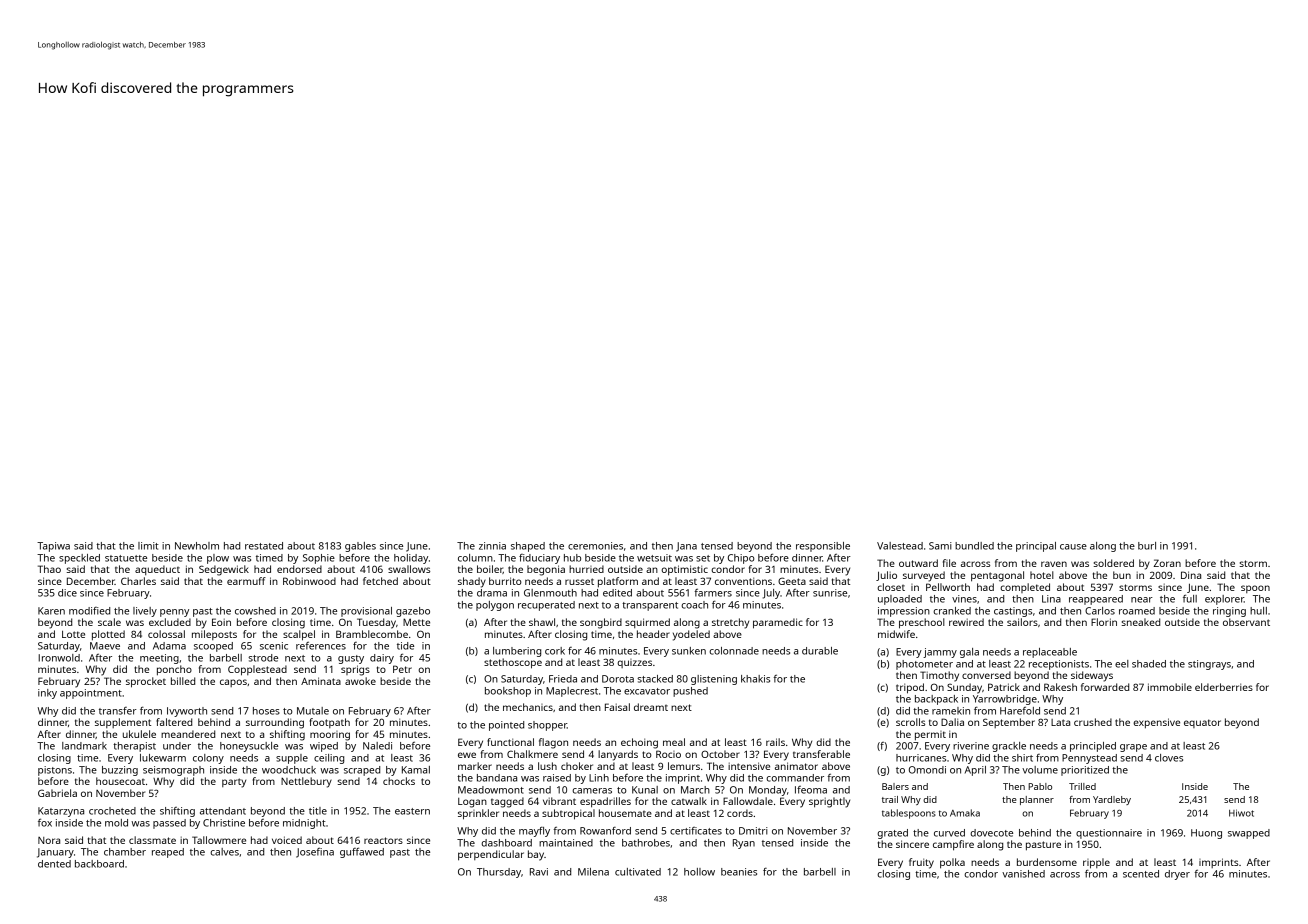 The width and height of the screenshot is (1308, 924). Describe the element at coordinates (1209, 665) in the screenshot. I see `stingrays` at that location.
